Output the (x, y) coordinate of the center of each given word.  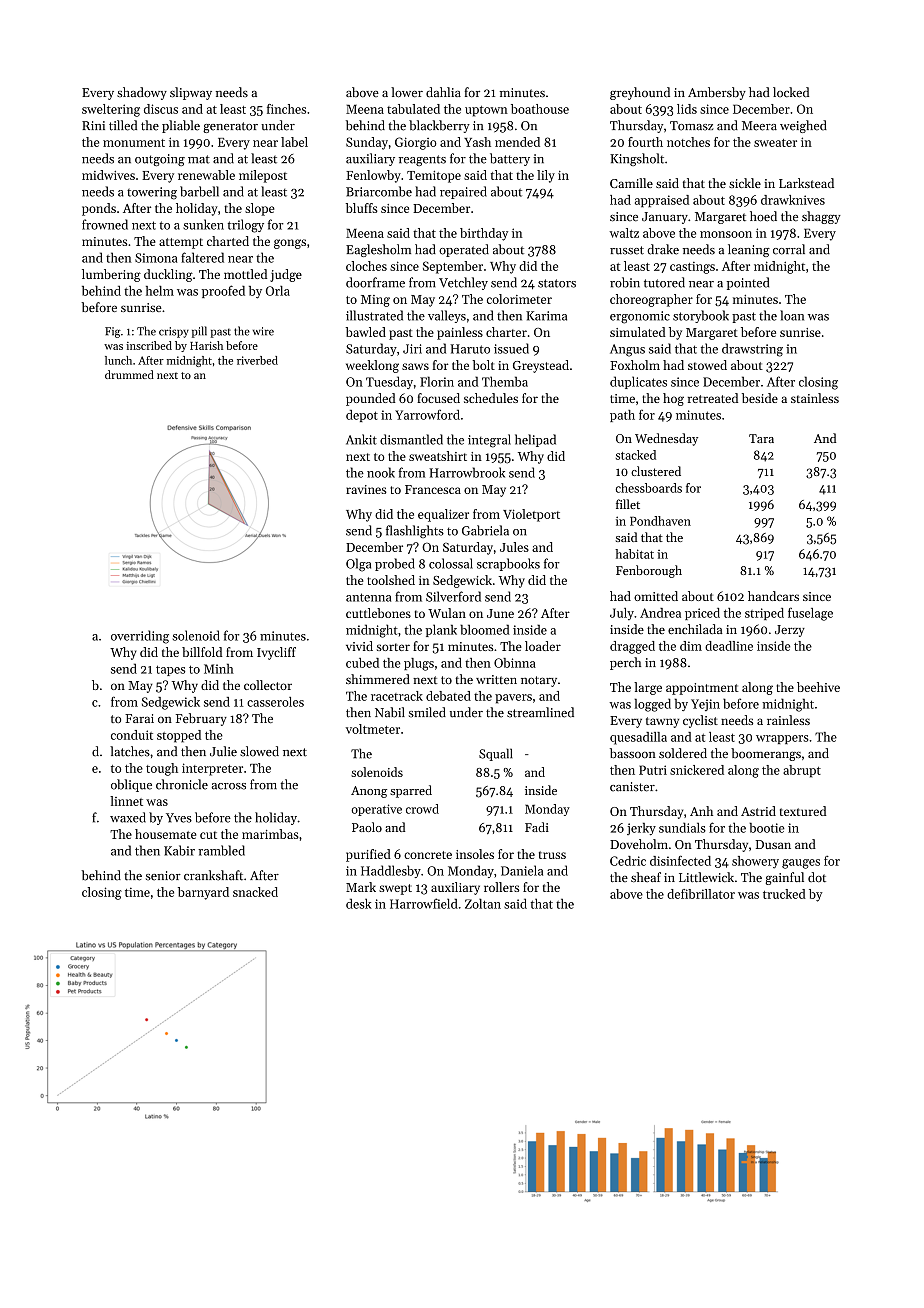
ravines (366, 489)
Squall (496, 754)
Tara (761, 438)
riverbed (257, 360)
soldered (683, 753)
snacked (255, 892)
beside (760, 398)
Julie (223, 751)
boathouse (540, 109)
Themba (505, 381)
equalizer (443, 515)
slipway (191, 93)
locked (791, 92)
